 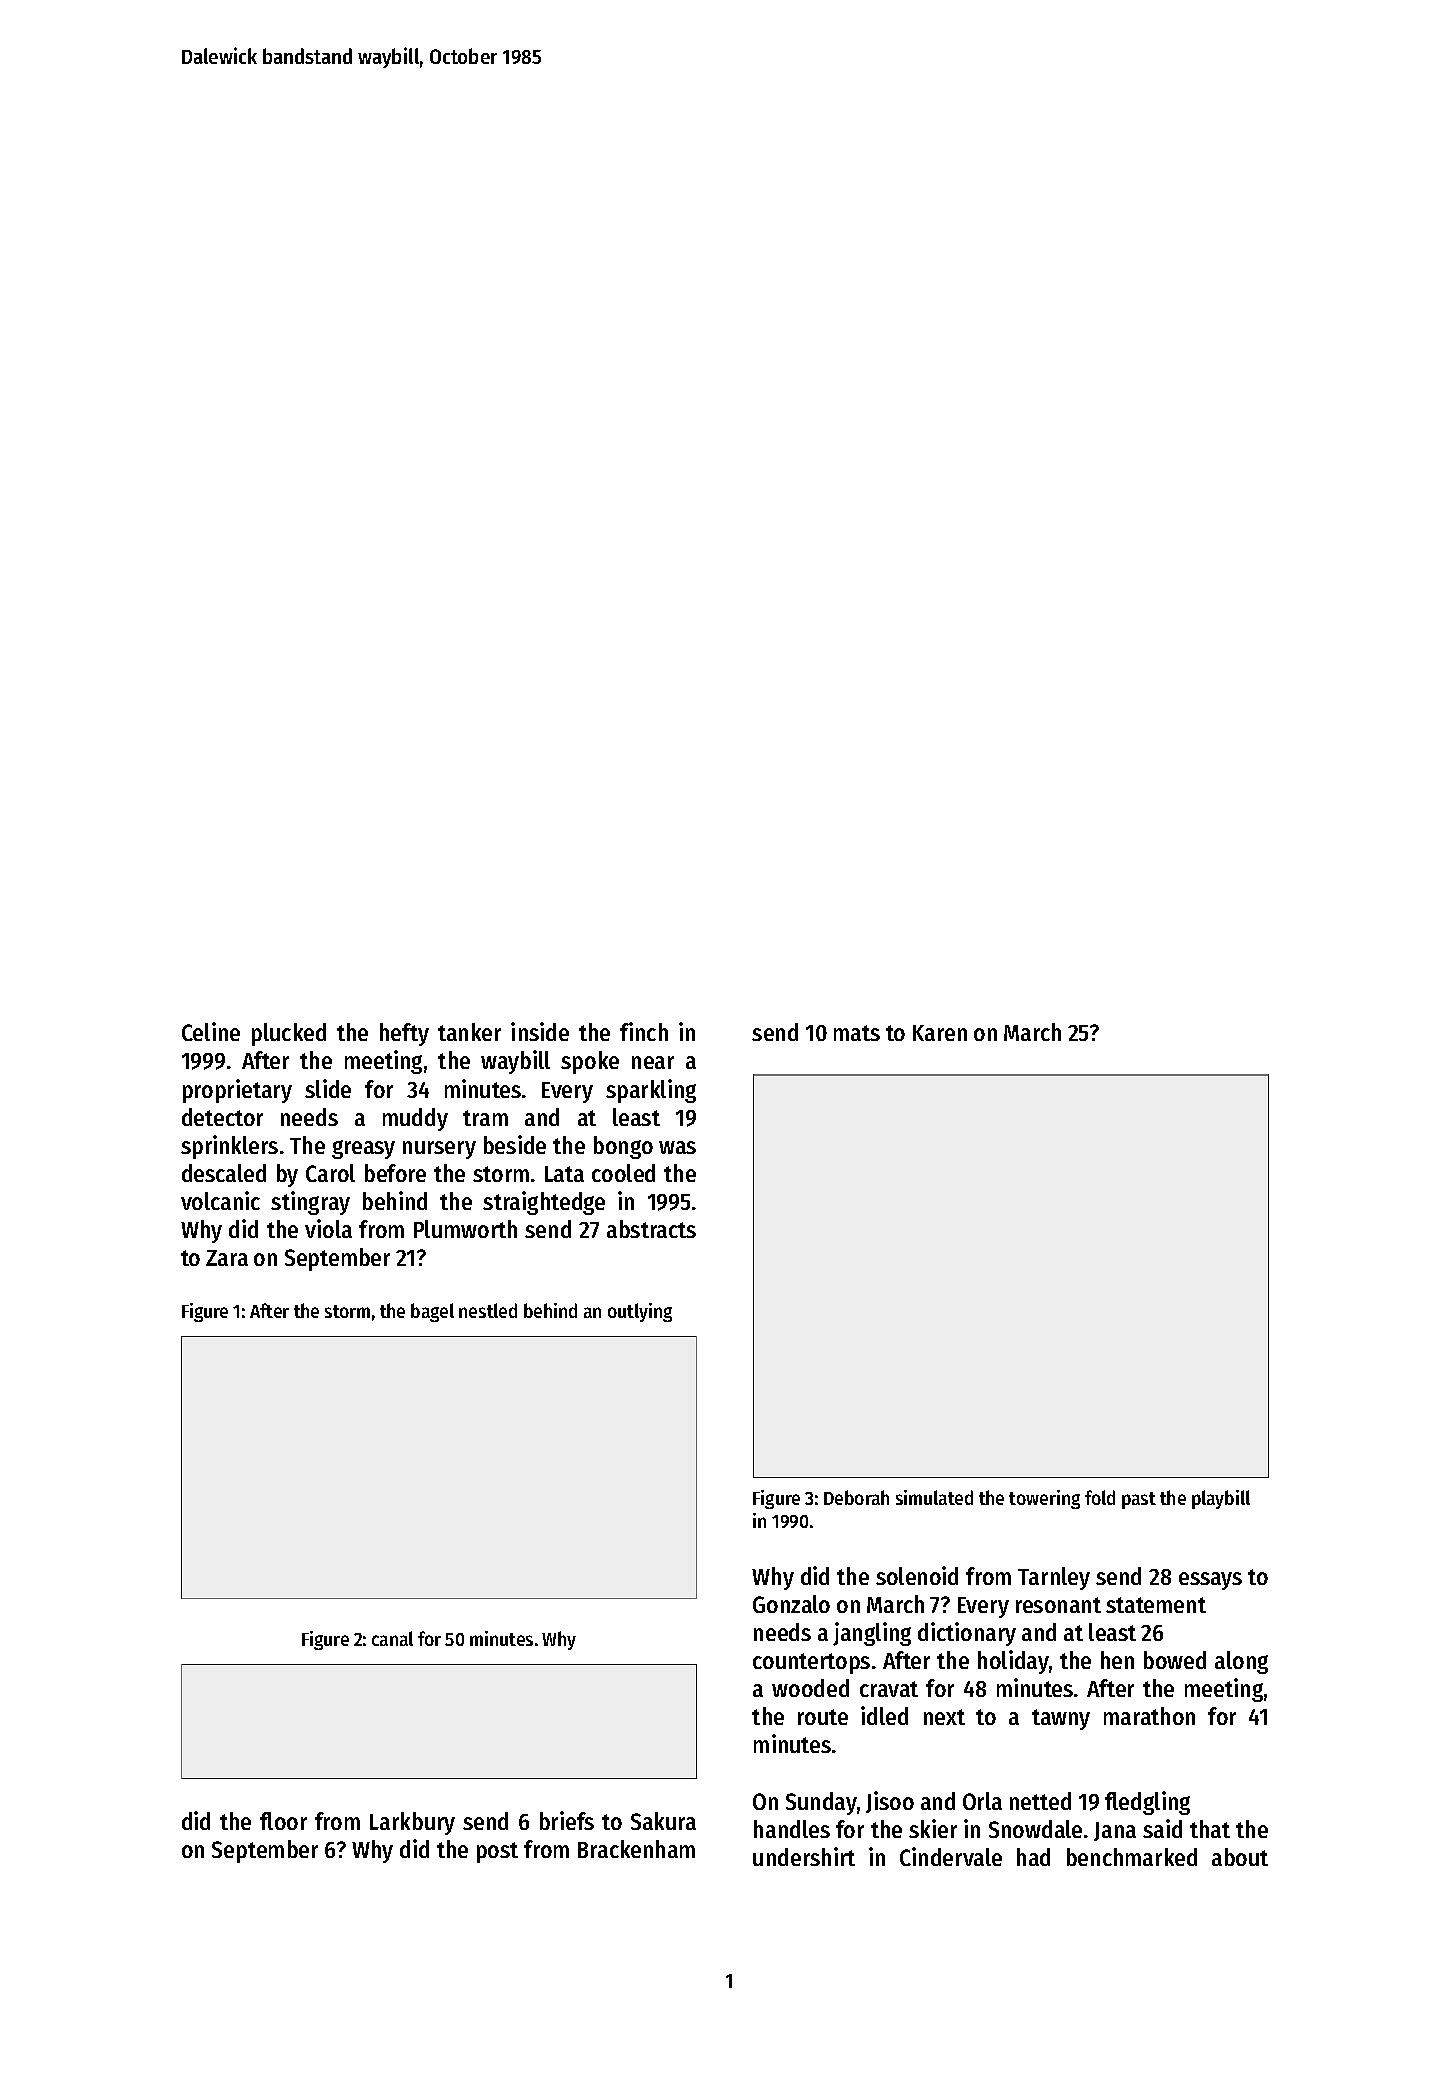 I want to click on Larkbury, so click(x=412, y=1823).
